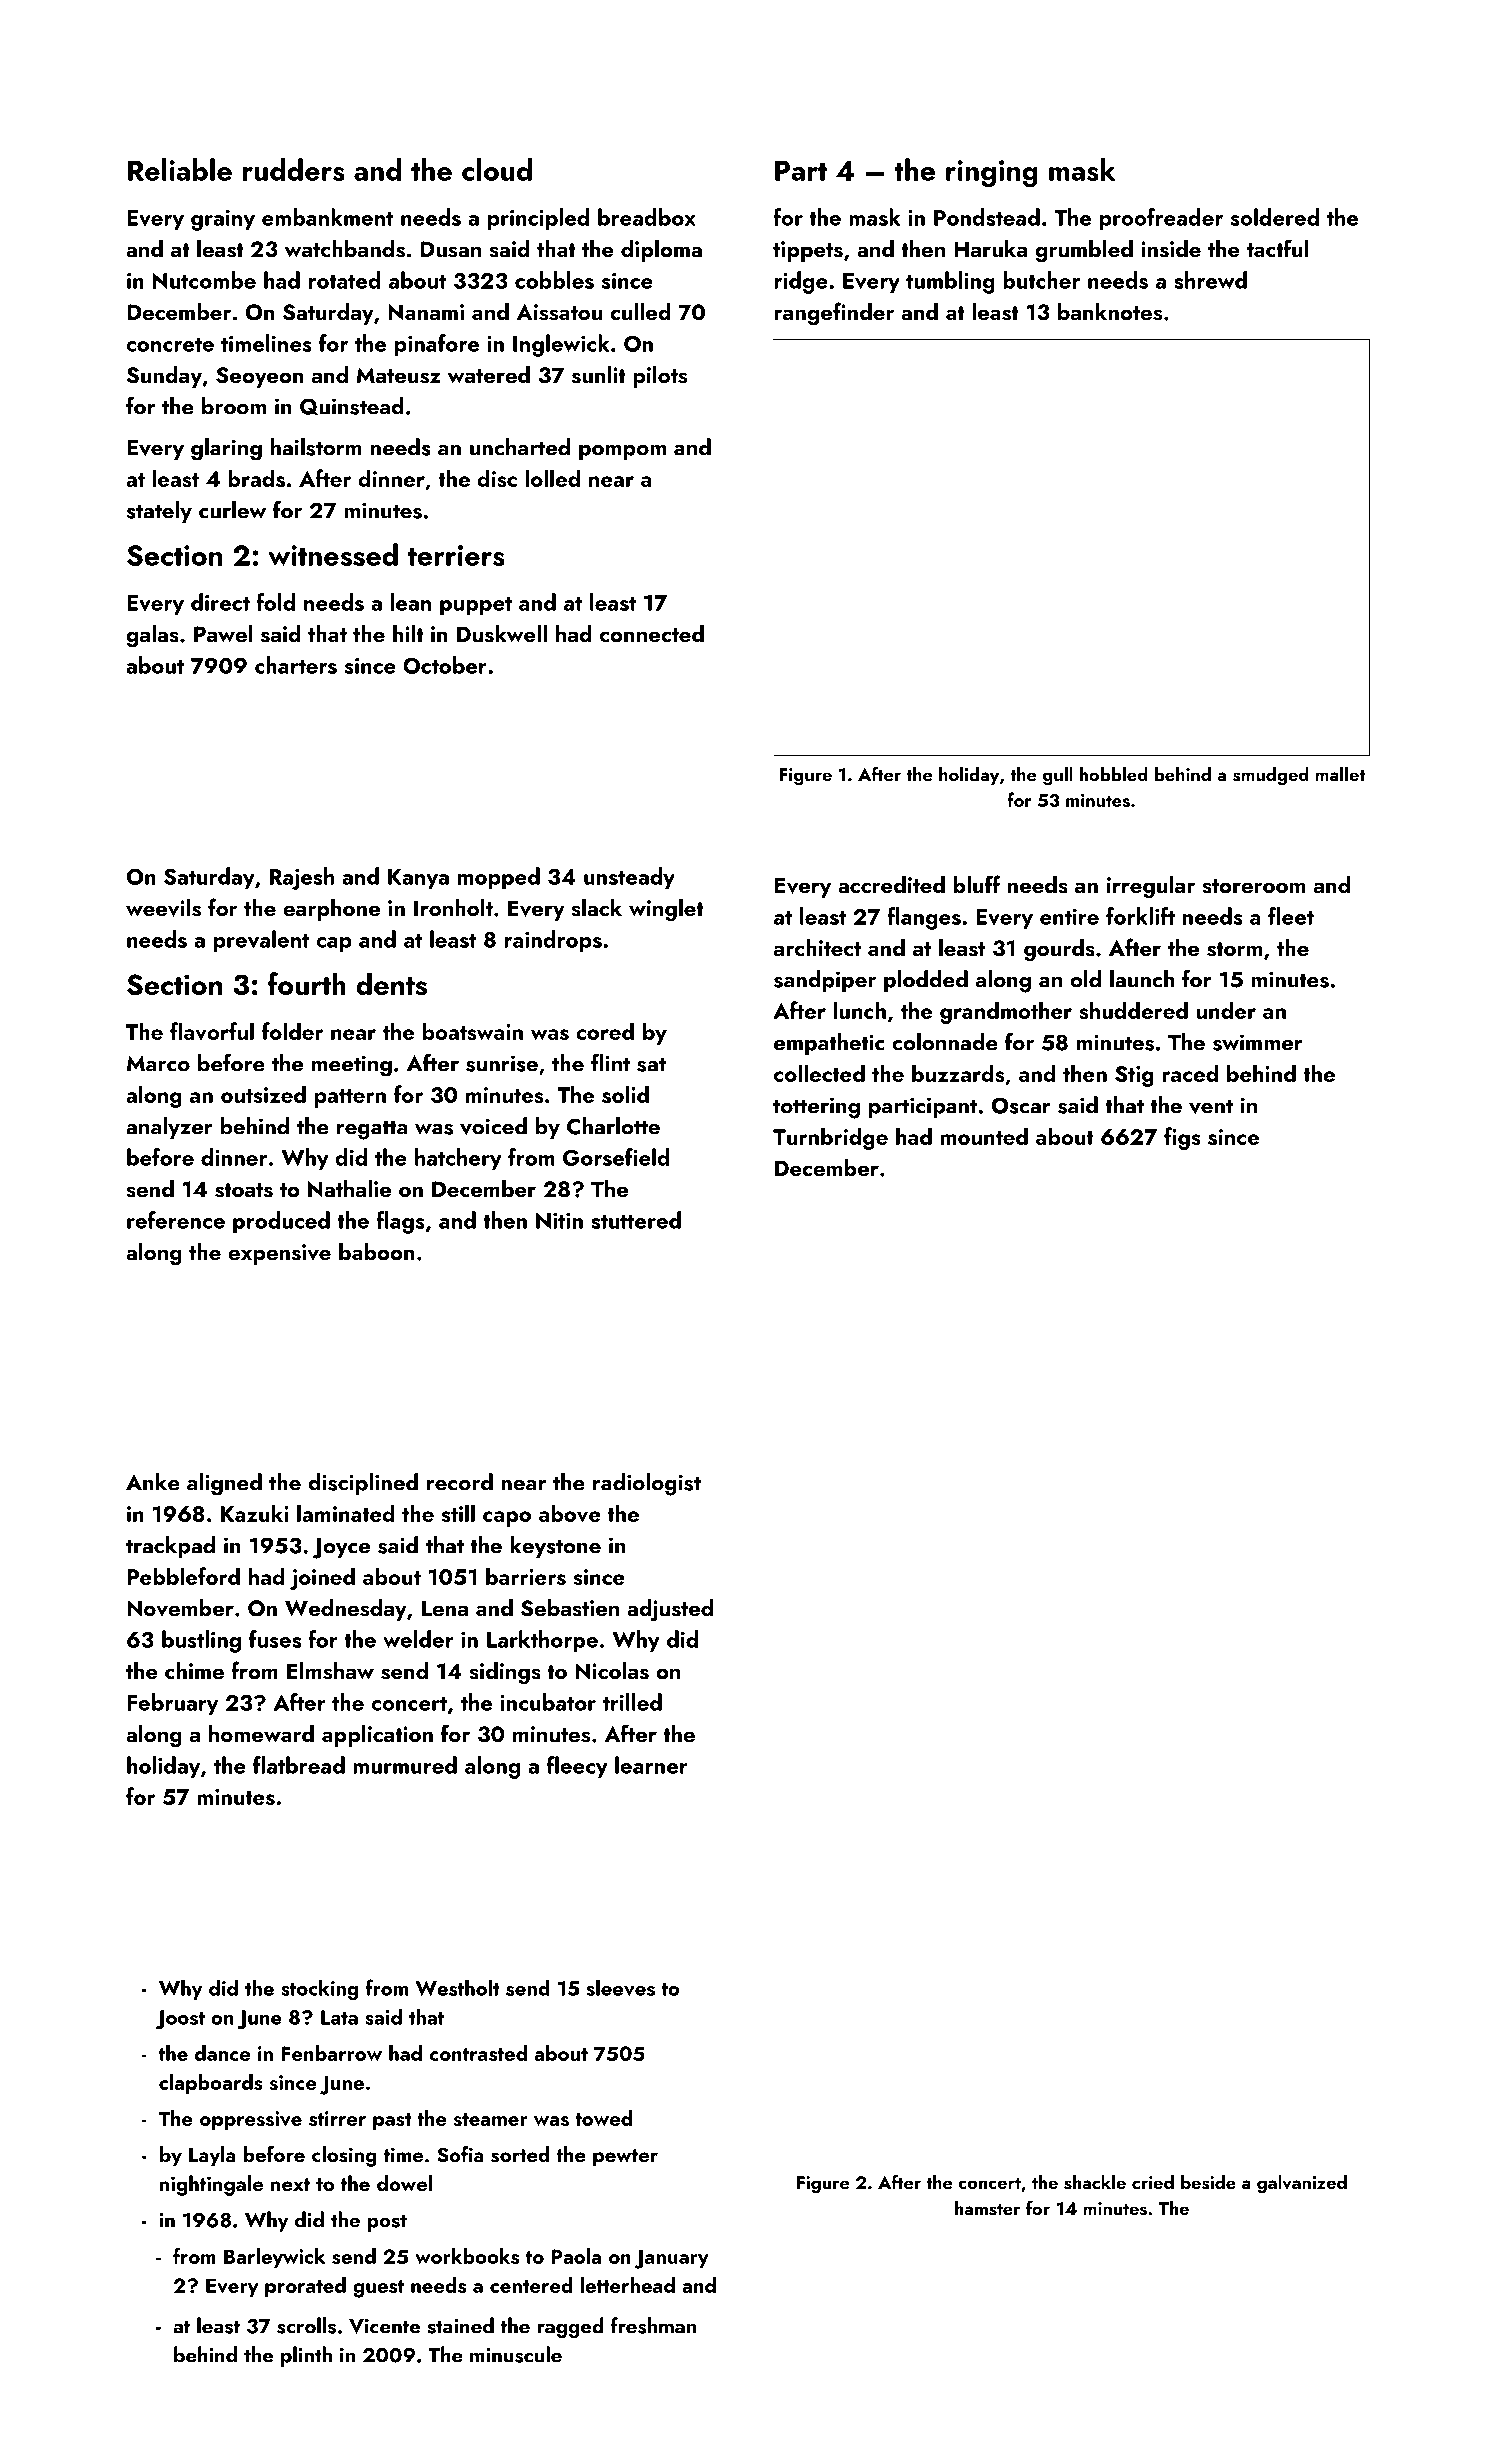  Describe the element at coordinates (302, 878) in the page. I see `Rajesh` at that location.
